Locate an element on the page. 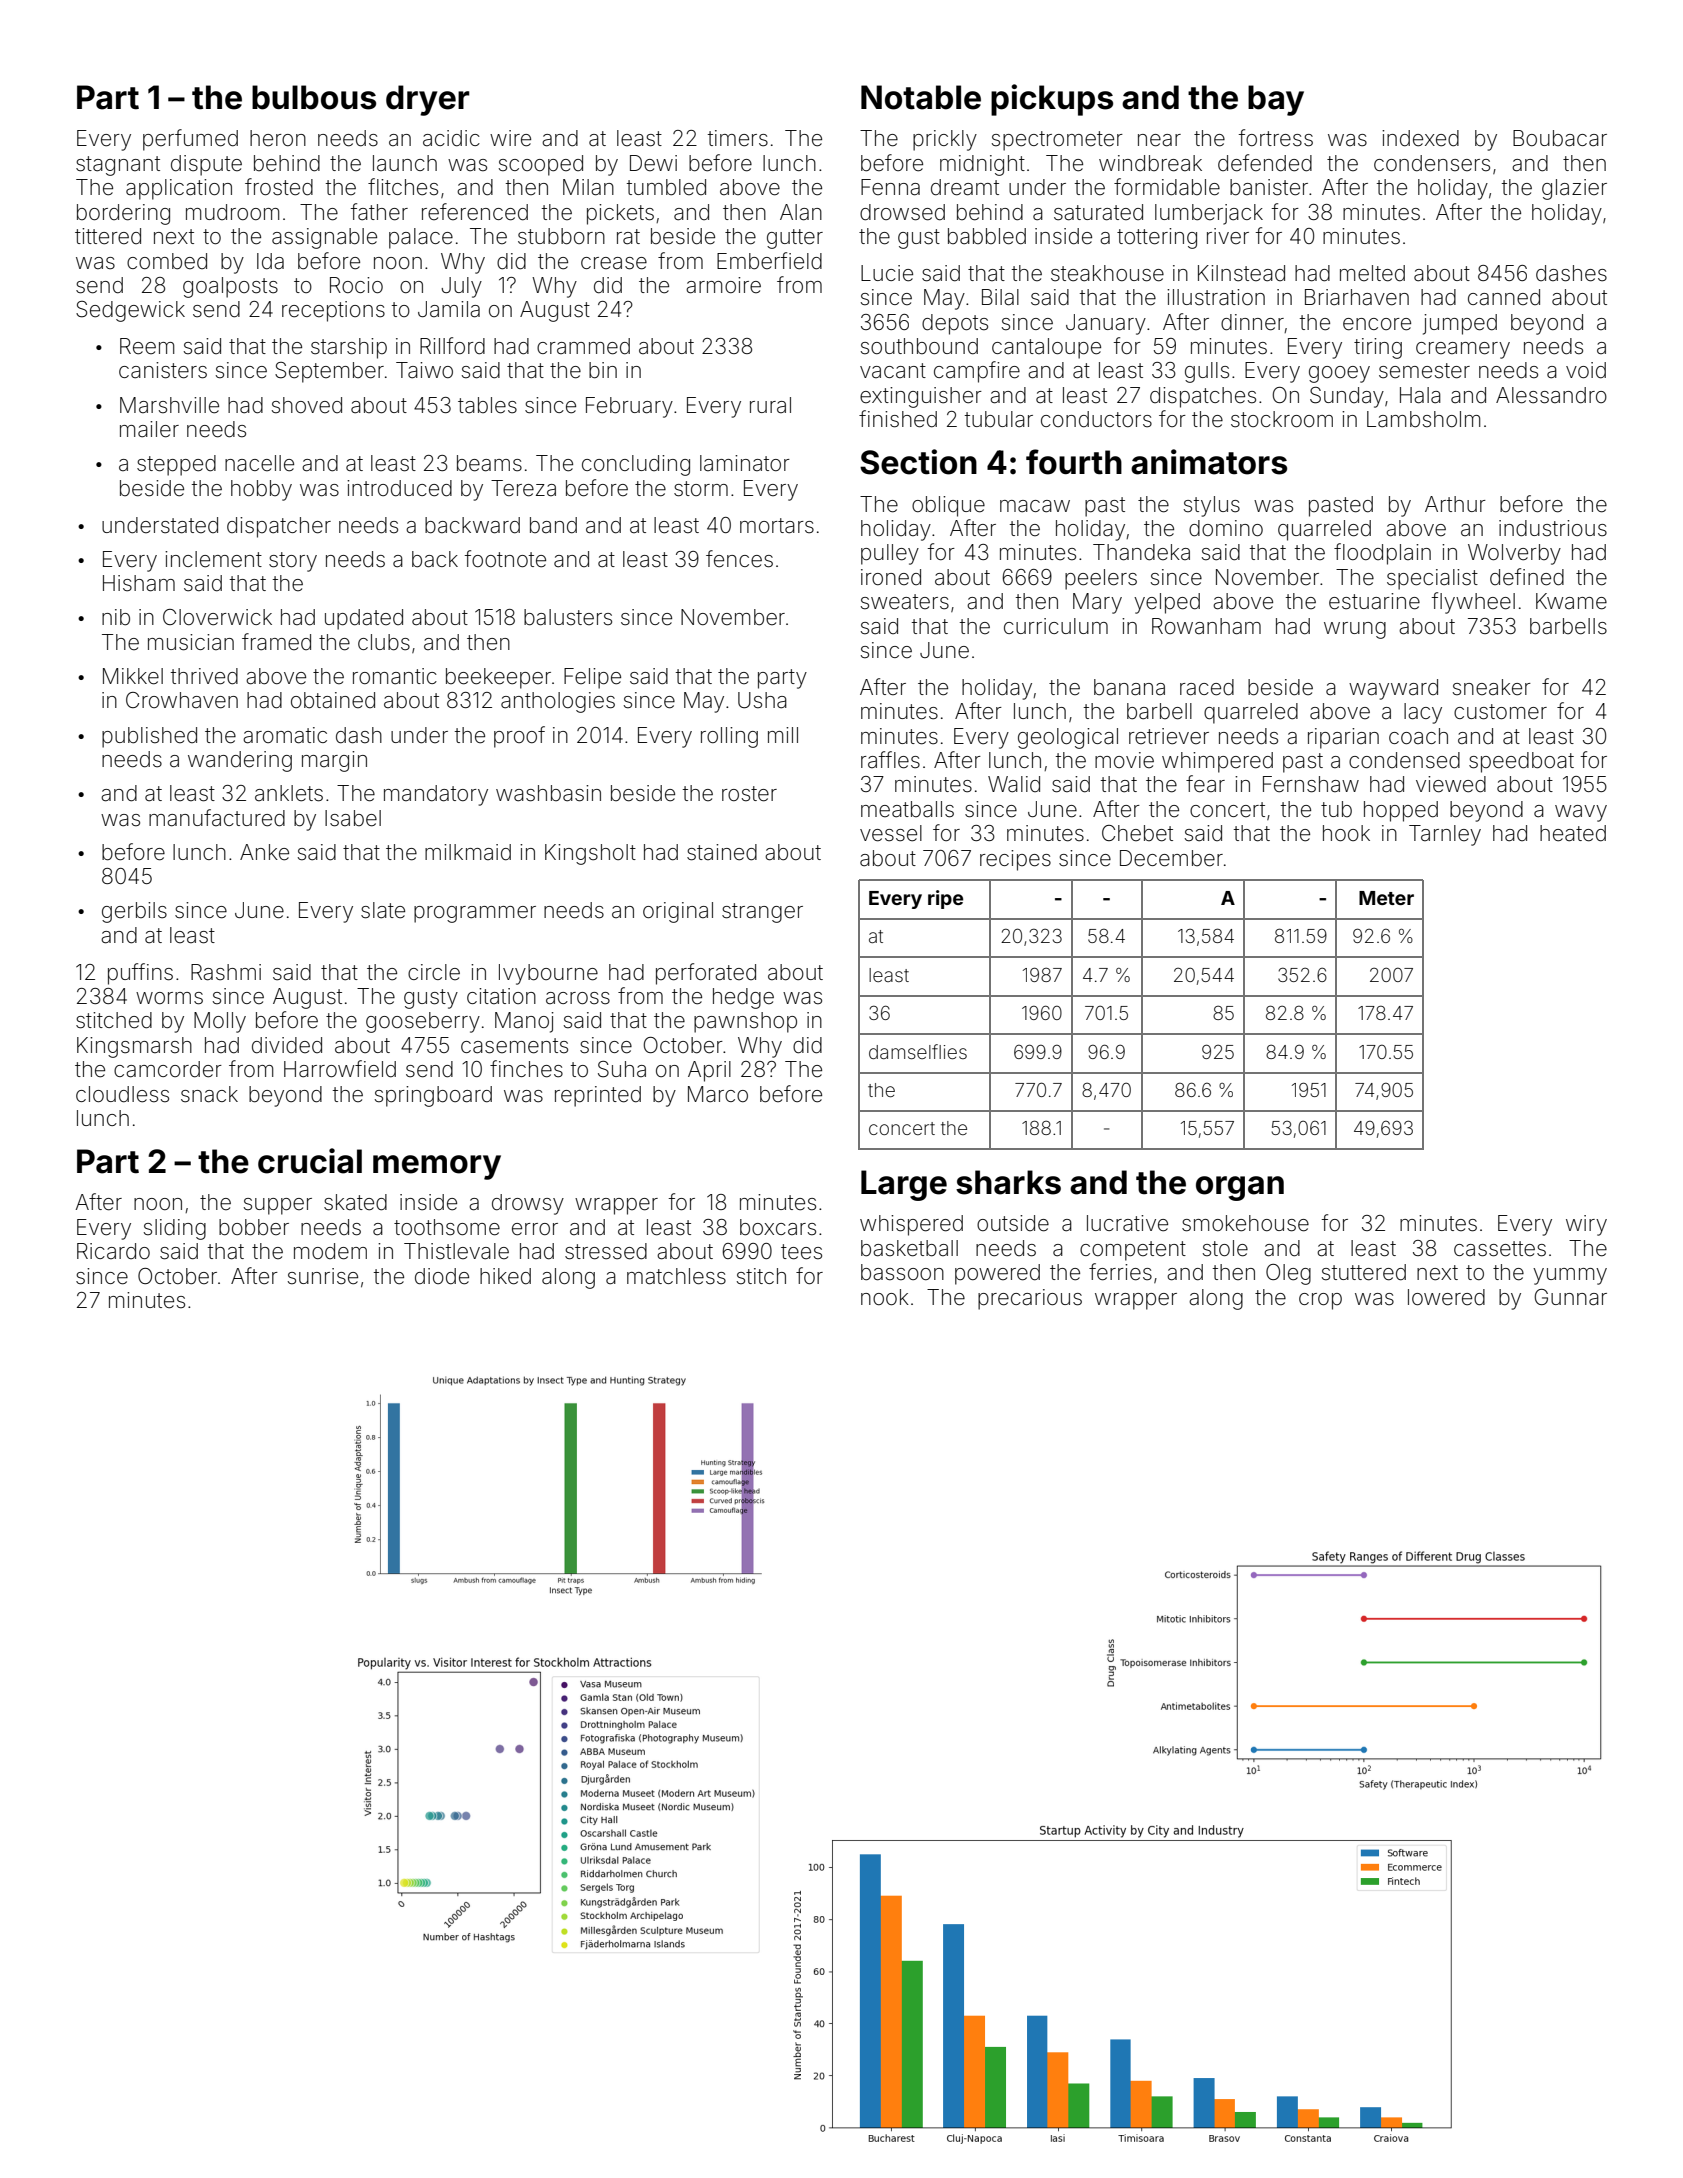 This document has width=1683, height=2178. Tarnley is located at coordinates (1445, 835).
